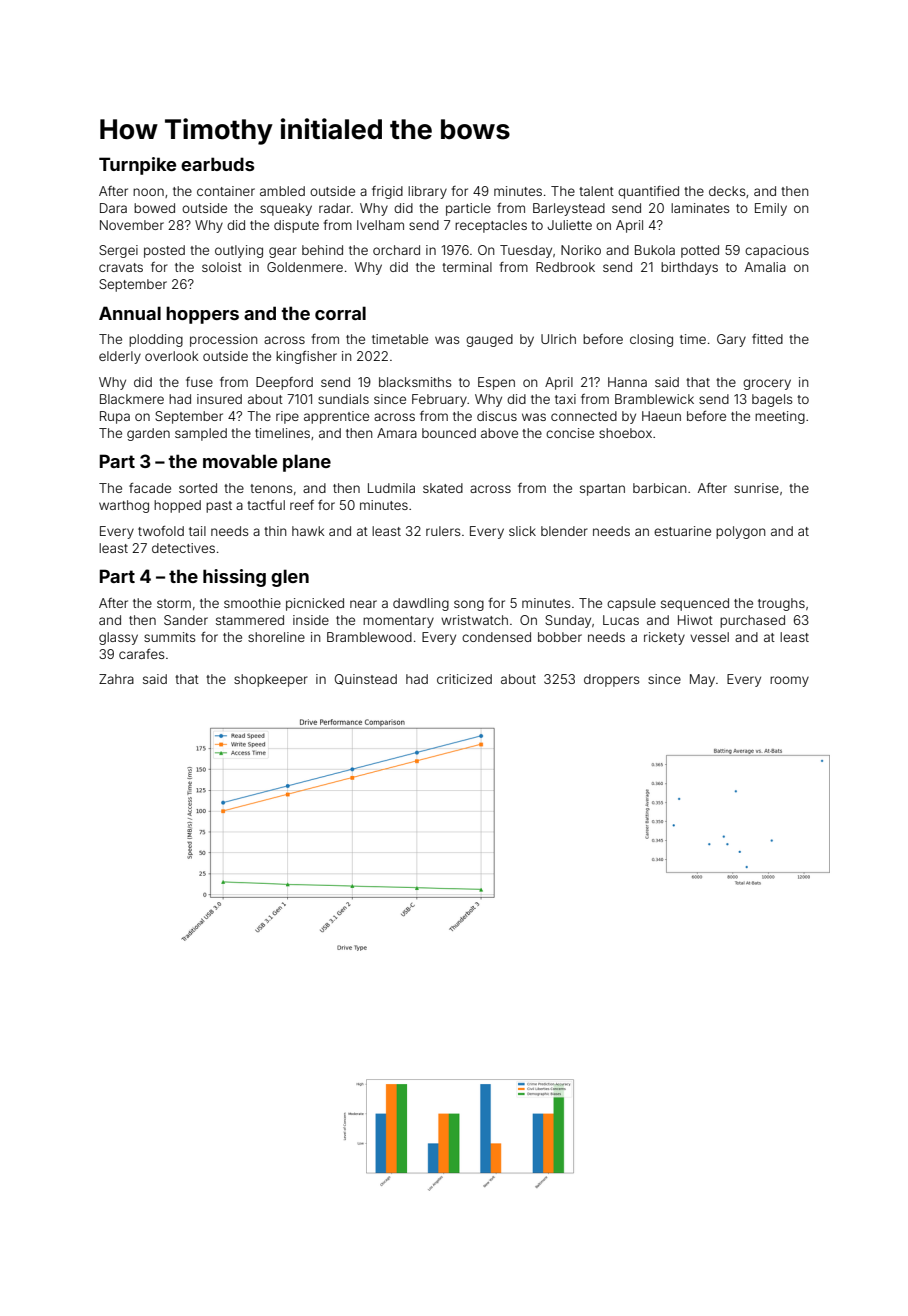 Image resolution: width=908 pixels, height=1316 pixels. I want to click on earbuds, so click(217, 164).
